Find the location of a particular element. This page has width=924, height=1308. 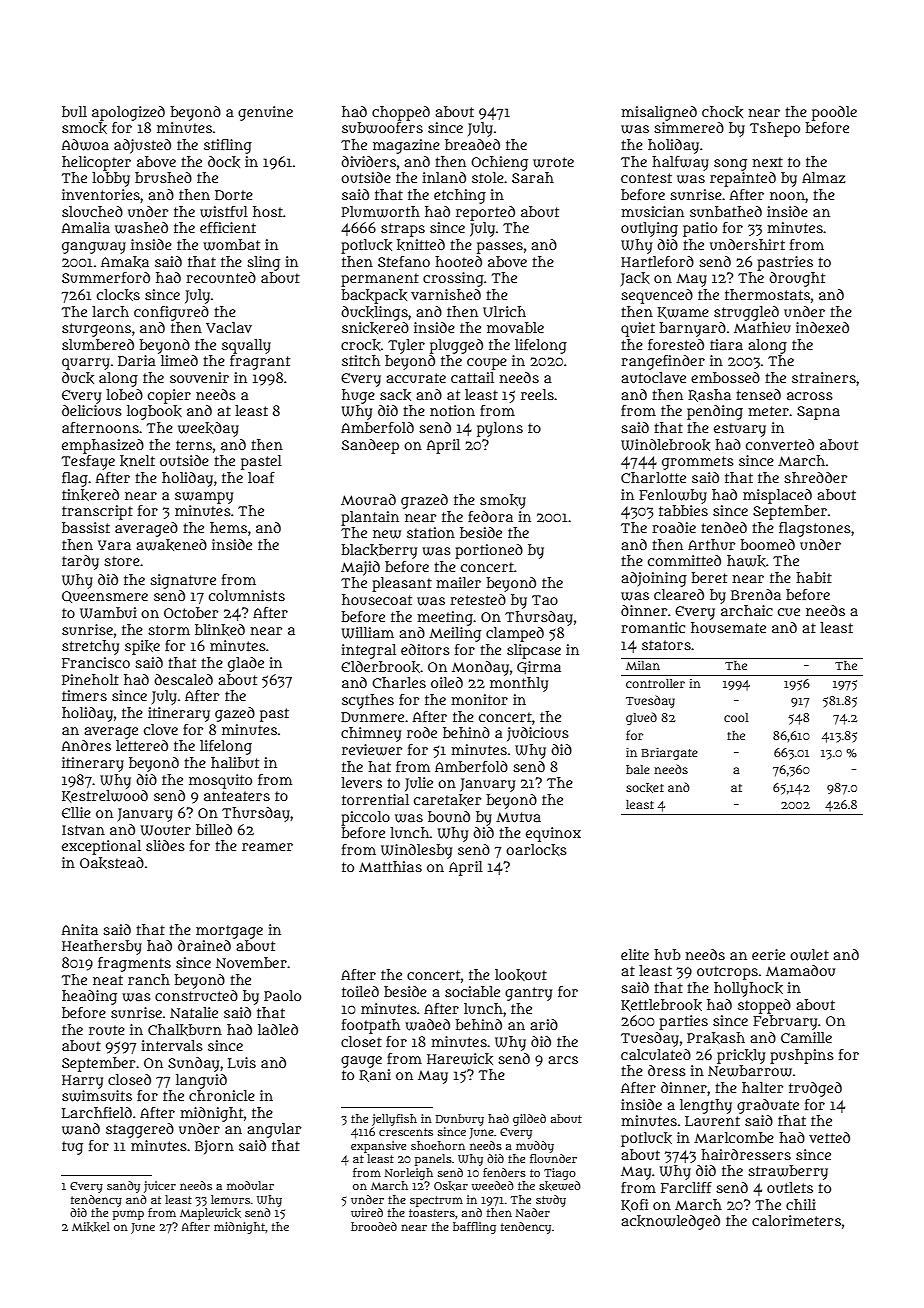

chili is located at coordinates (801, 1204).
